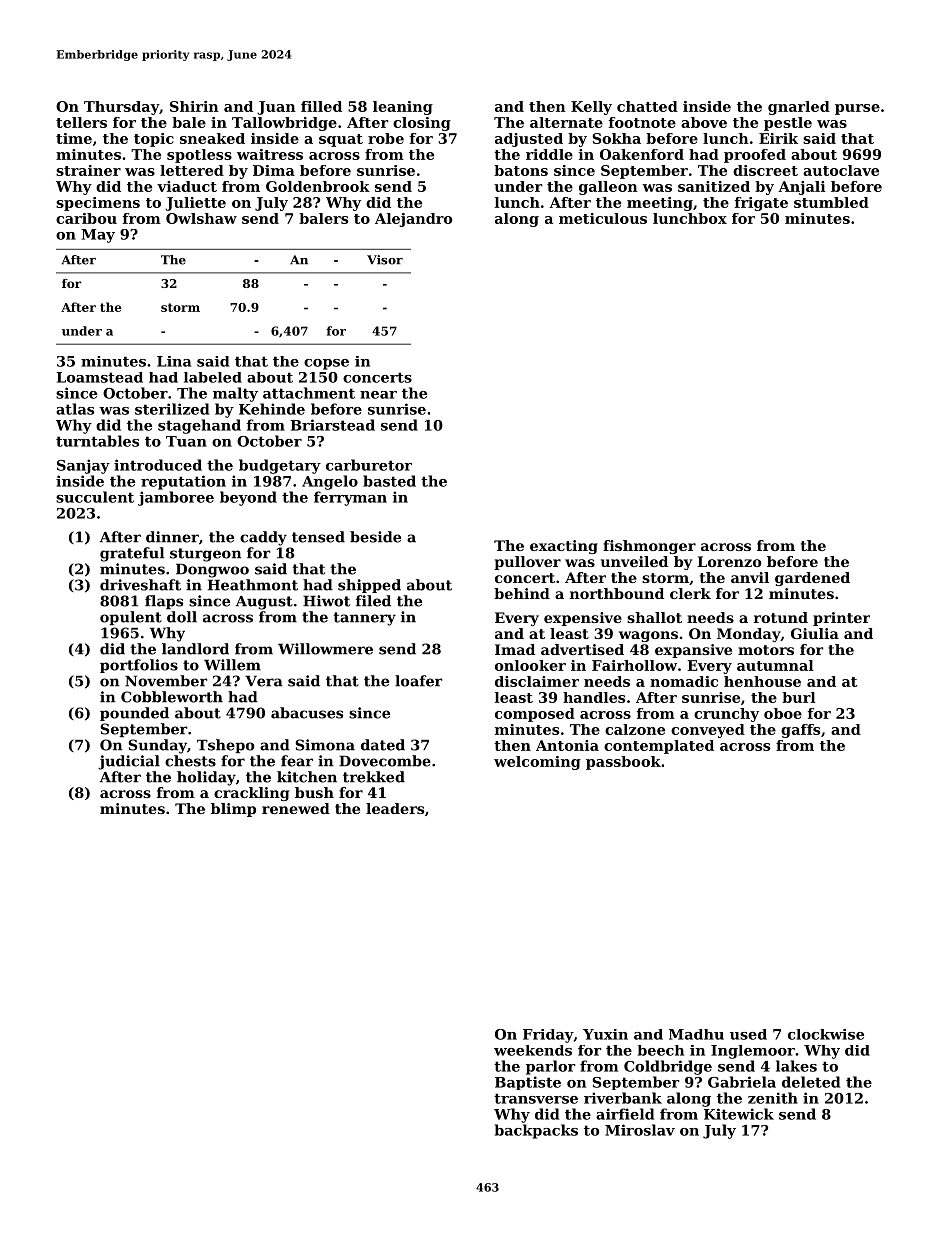  I want to click on Lorenzo, so click(729, 561).
